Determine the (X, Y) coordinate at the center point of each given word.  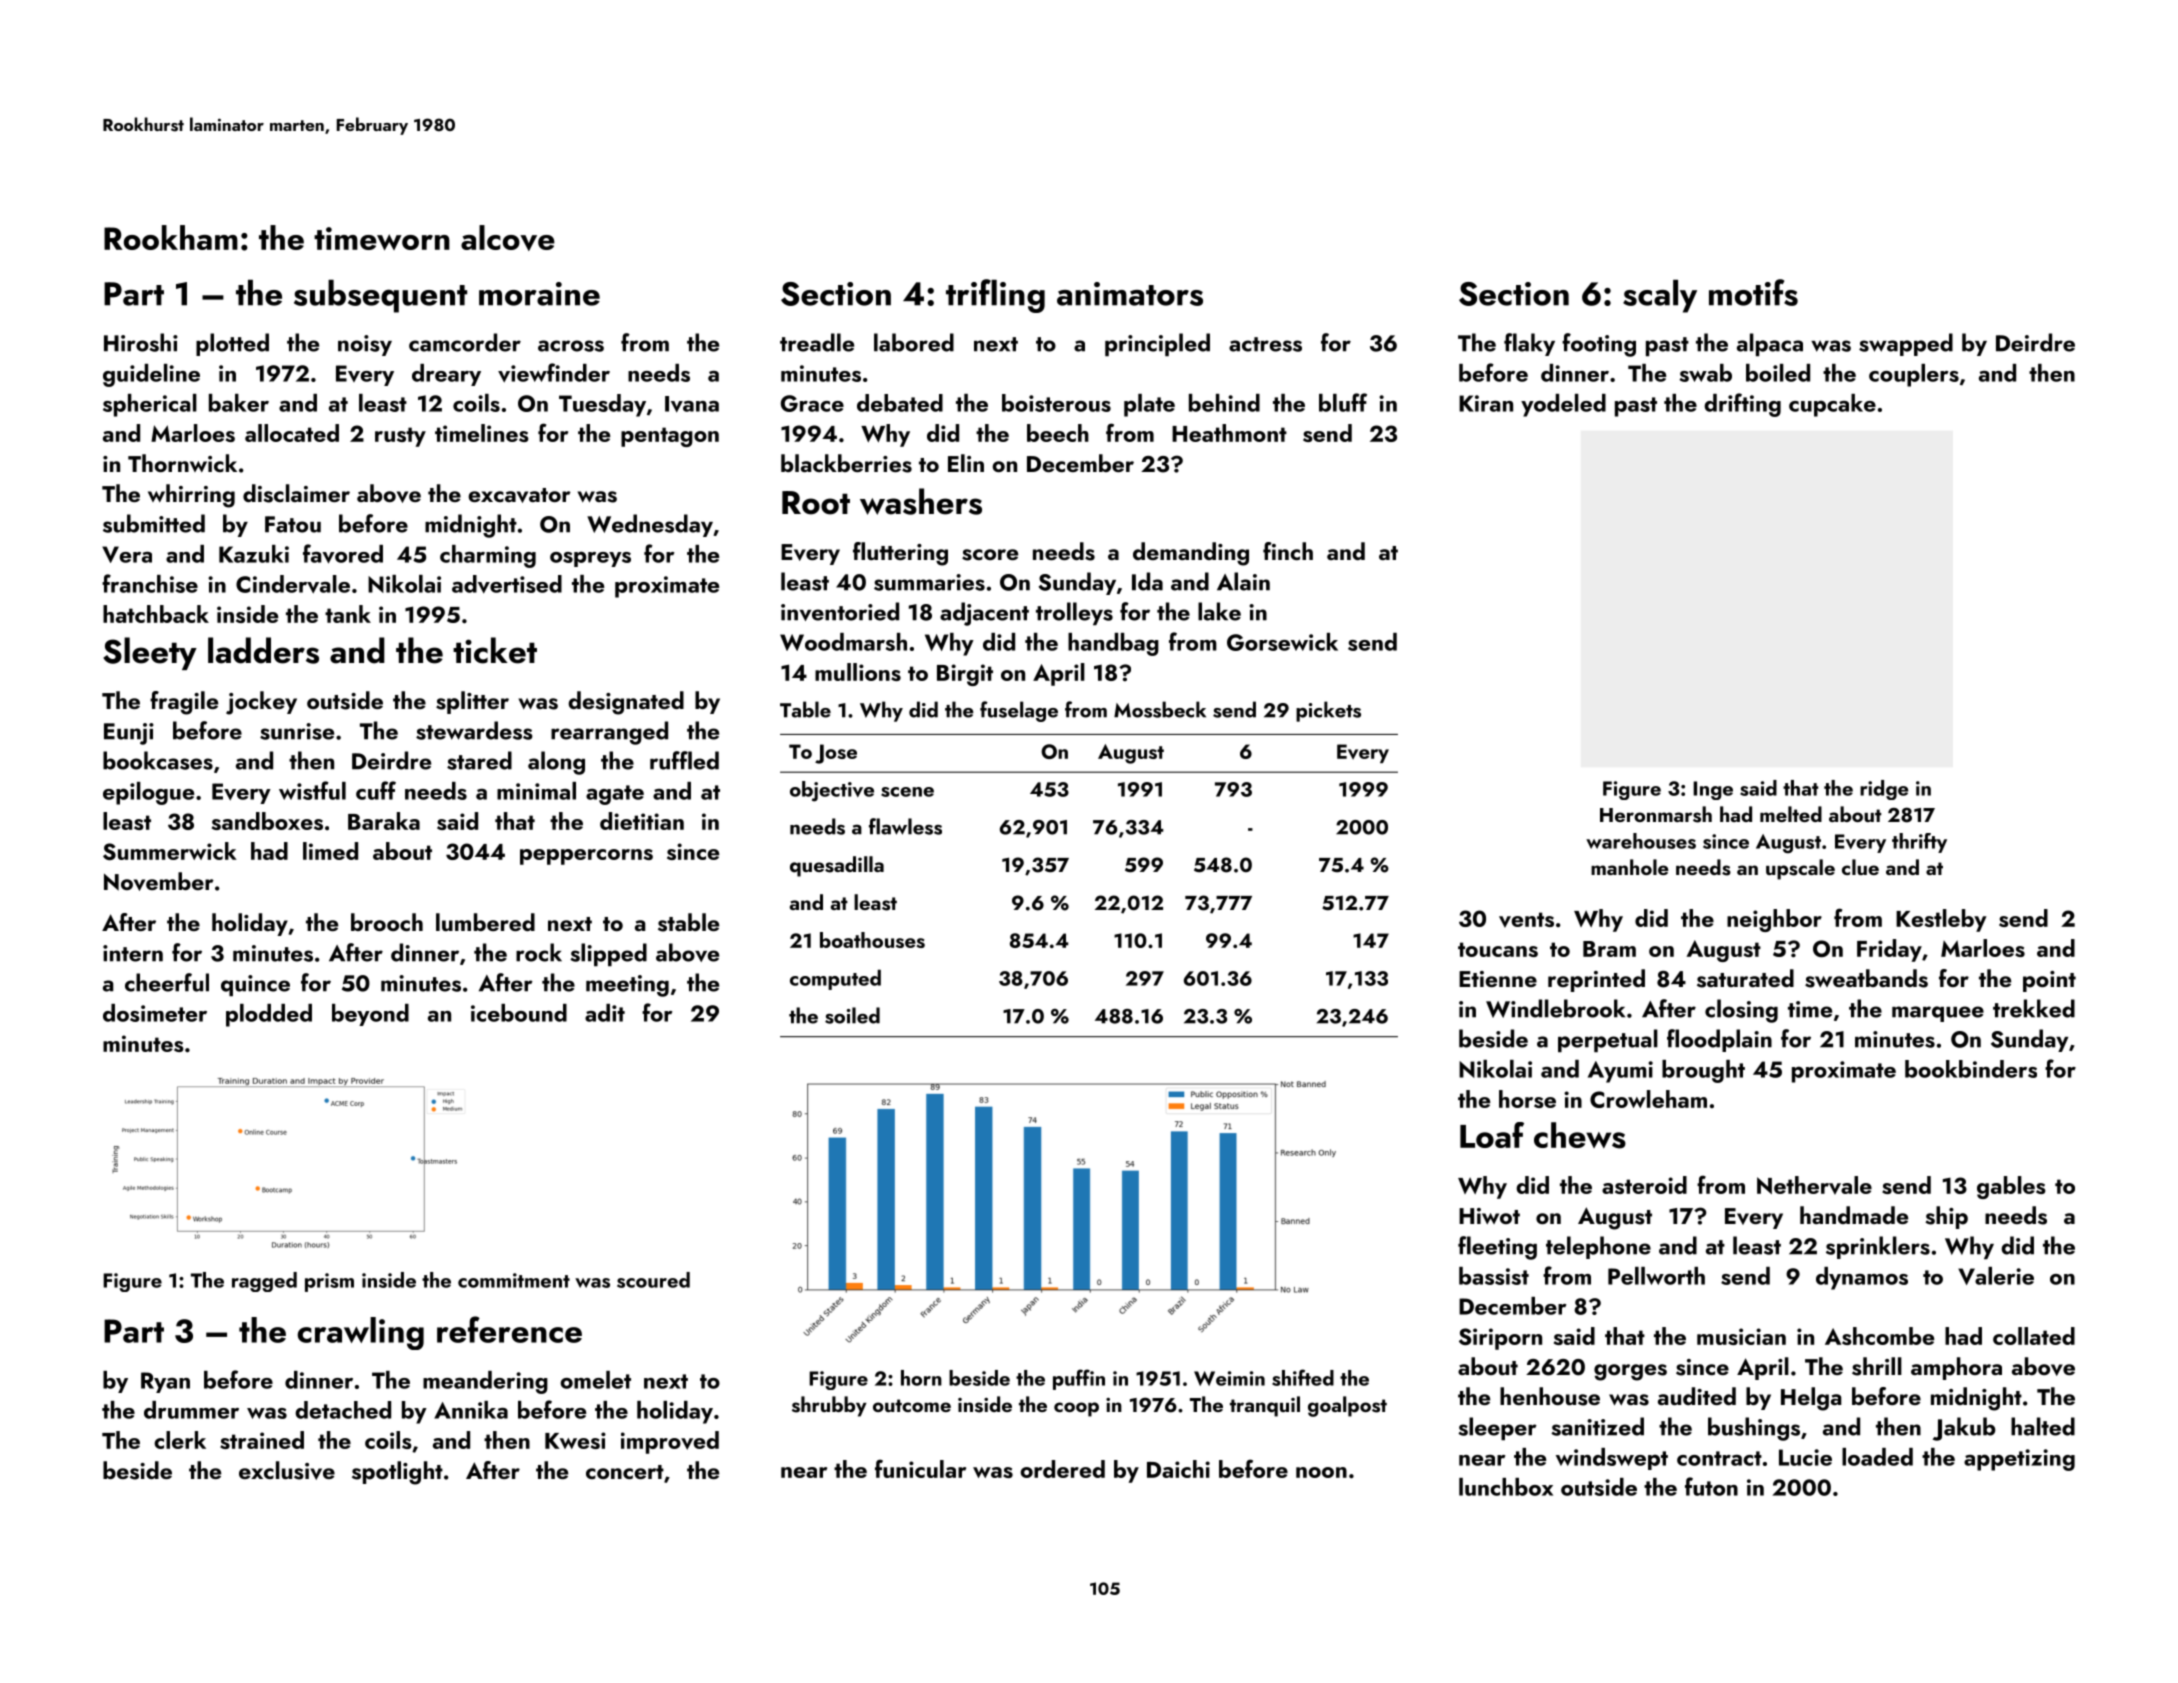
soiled (852, 1015)
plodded (269, 1015)
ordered (1062, 1469)
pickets (1328, 711)
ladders (263, 650)
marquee (1938, 1014)
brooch (387, 922)
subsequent (380, 296)
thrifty (1919, 843)
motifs (1753, 292)
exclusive (287, 1470)
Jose (836, 754)
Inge (1713, 790)
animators (1130, 294)
